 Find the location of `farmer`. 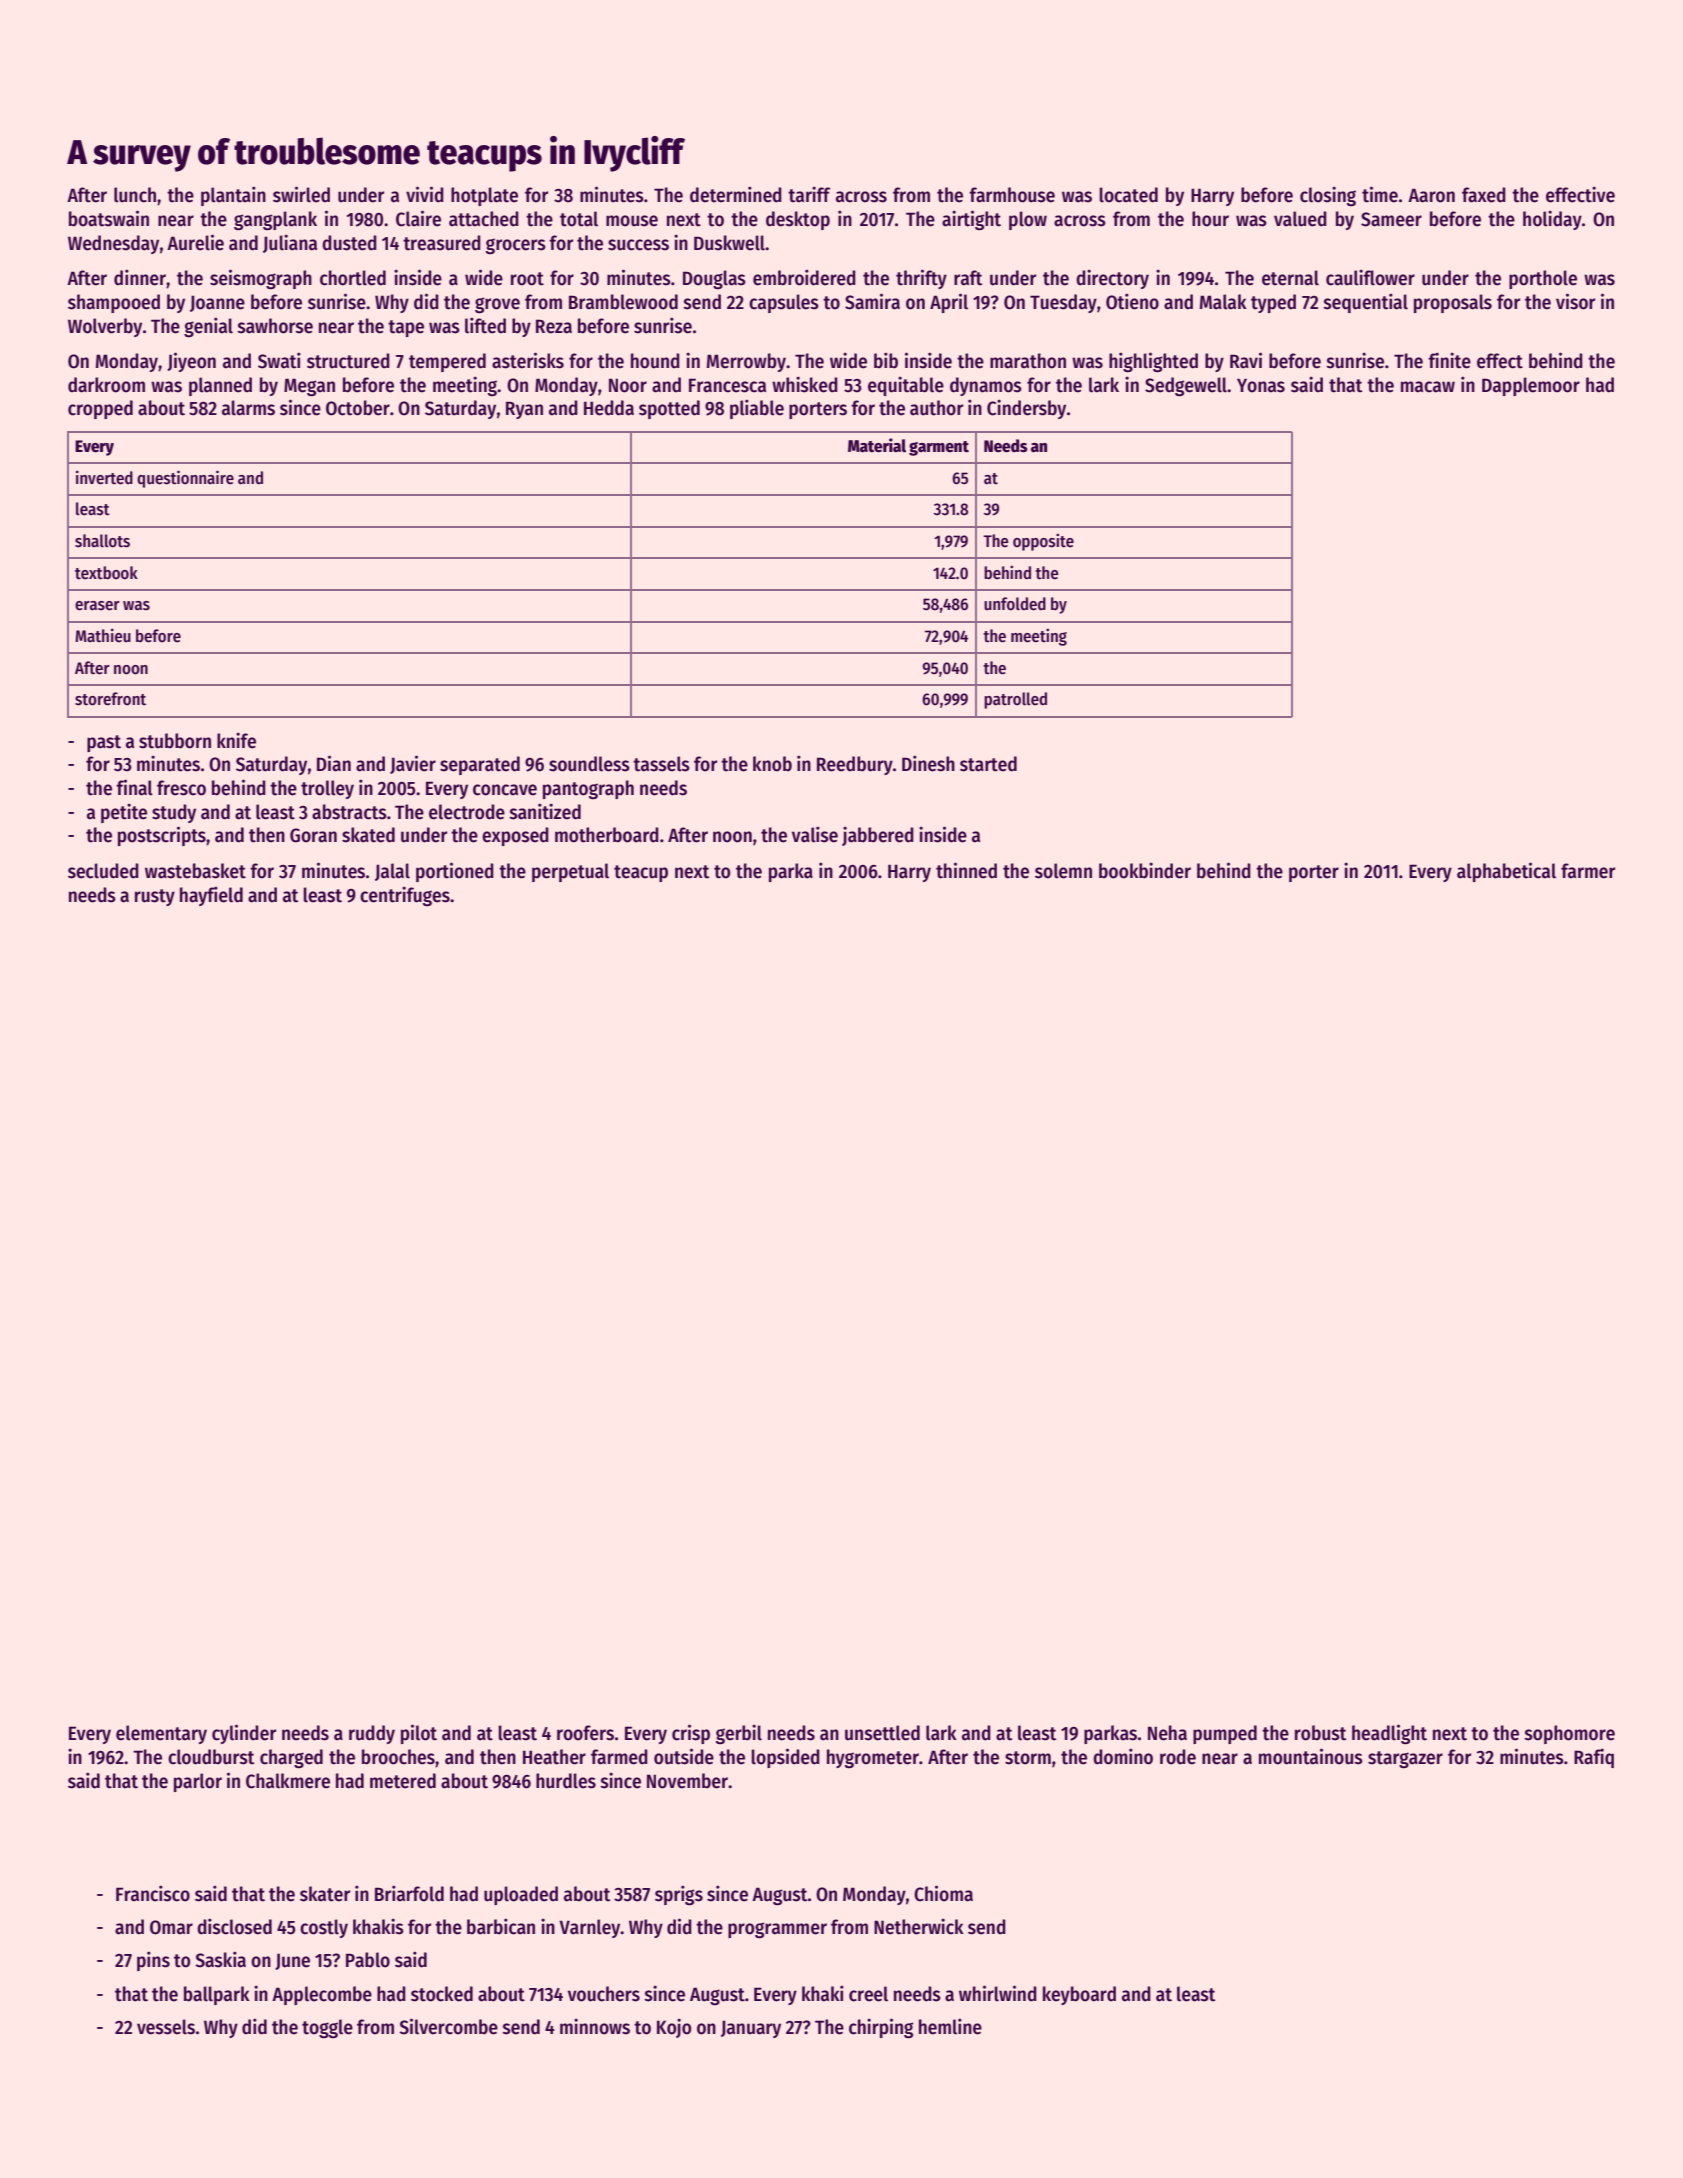

farmer is located at coordinates (1588, 871).
